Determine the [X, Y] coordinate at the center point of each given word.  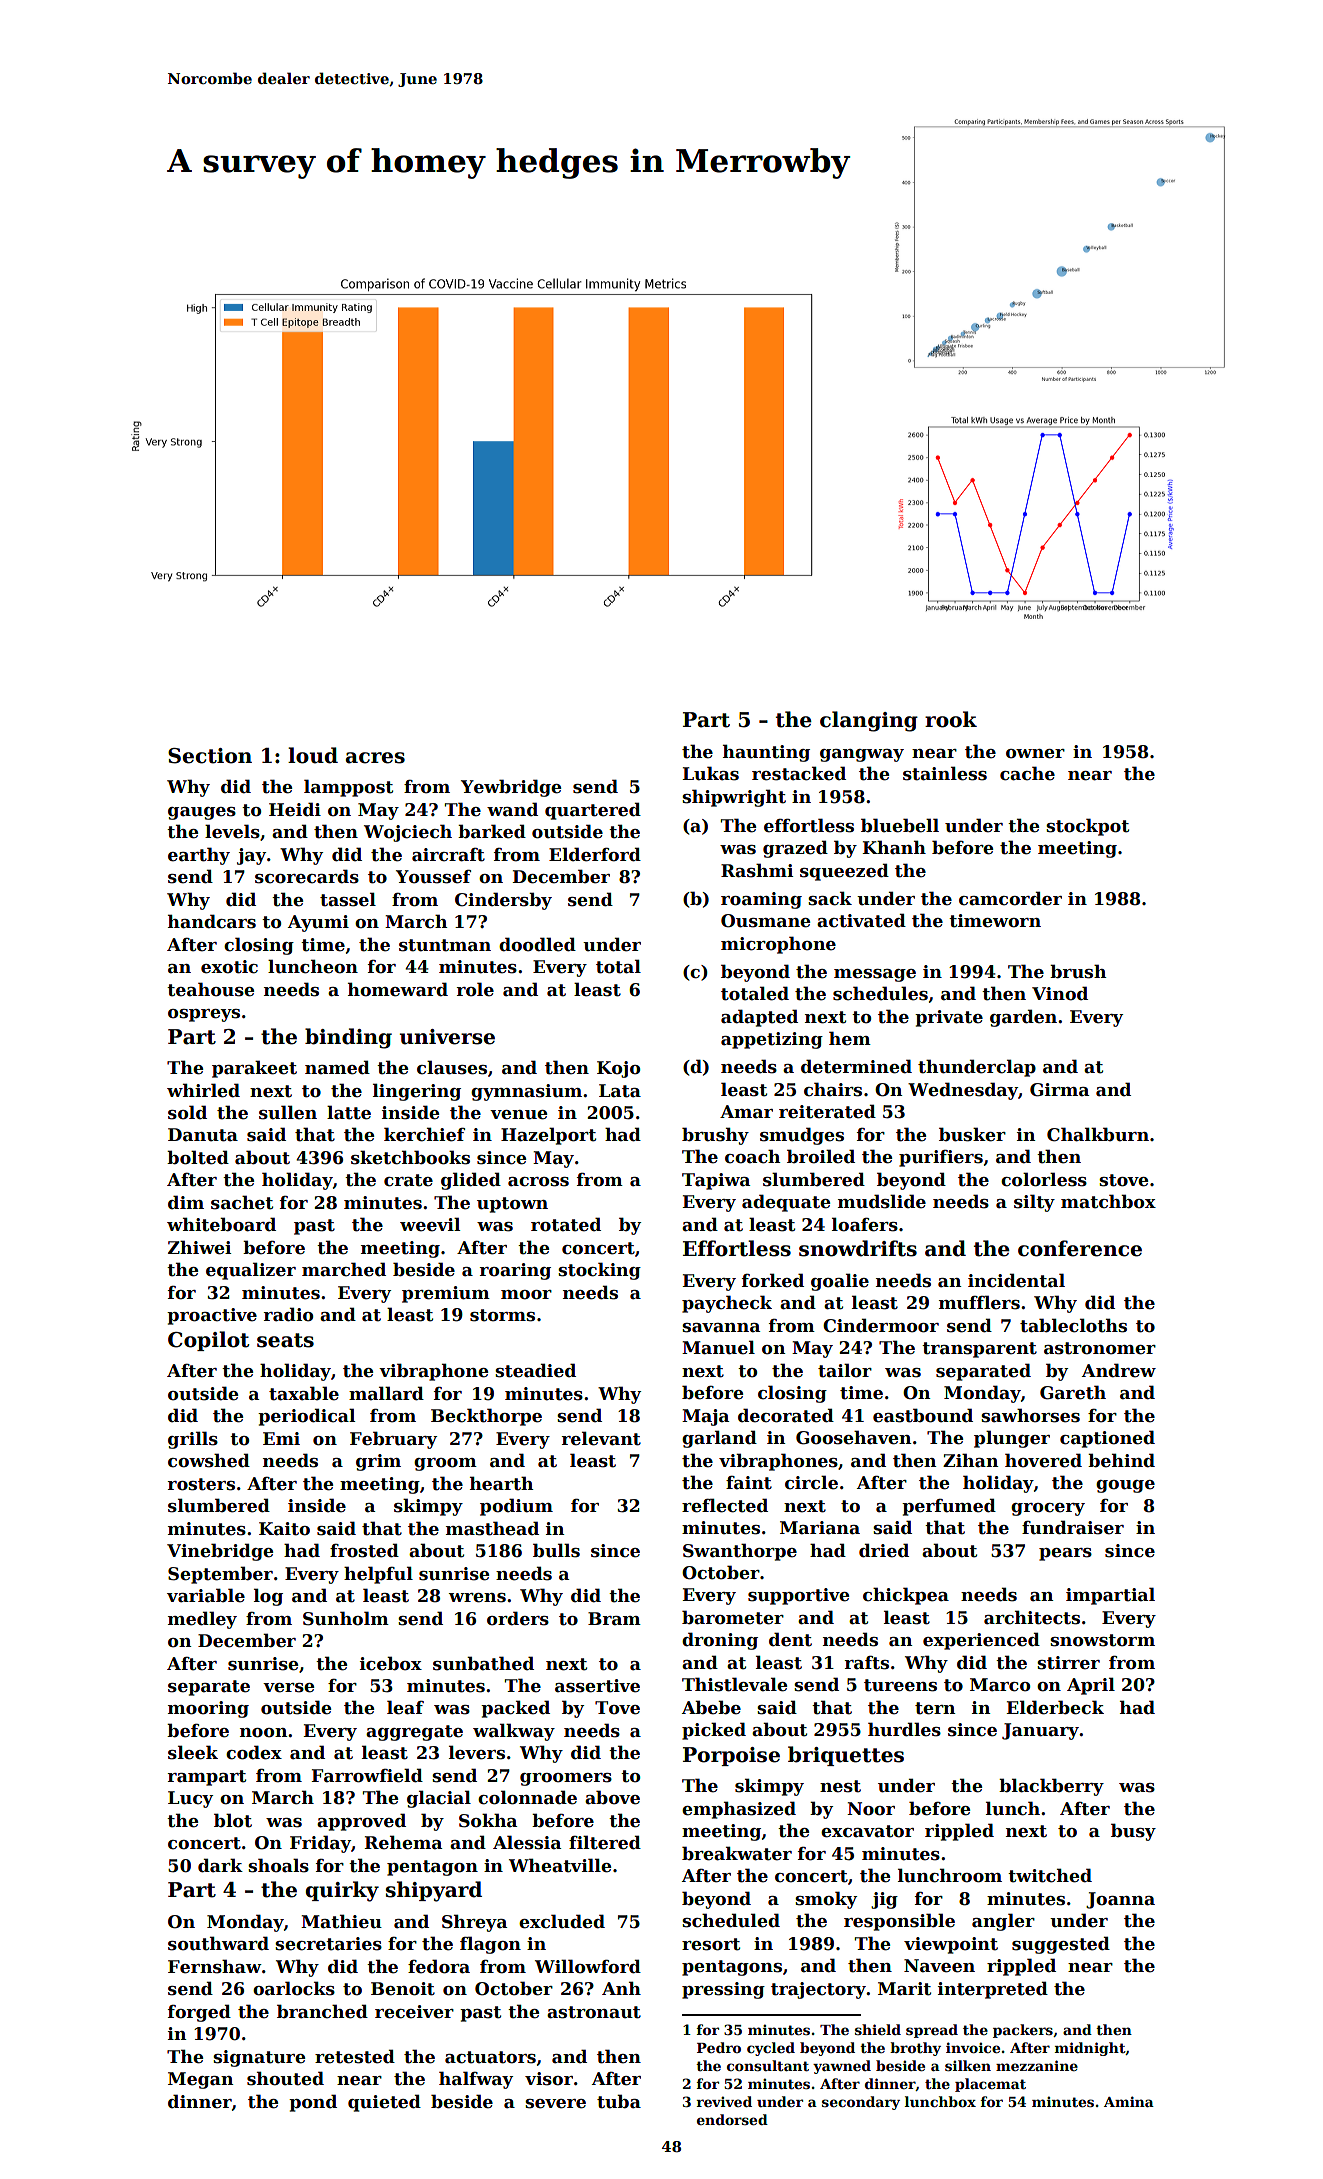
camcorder [1010, 898]
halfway [476, 2080]
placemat [990, 2085]
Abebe [711, 1707]
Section [210, 756]
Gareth [1073, 1392]
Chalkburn [1098, 1134]
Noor [871, 1809]
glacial [439, 1799]
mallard [386, 1393]
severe [555, 2104]
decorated [786, 1415]
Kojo [618, 1069]
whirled [203, 1090]
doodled [537, 944]
